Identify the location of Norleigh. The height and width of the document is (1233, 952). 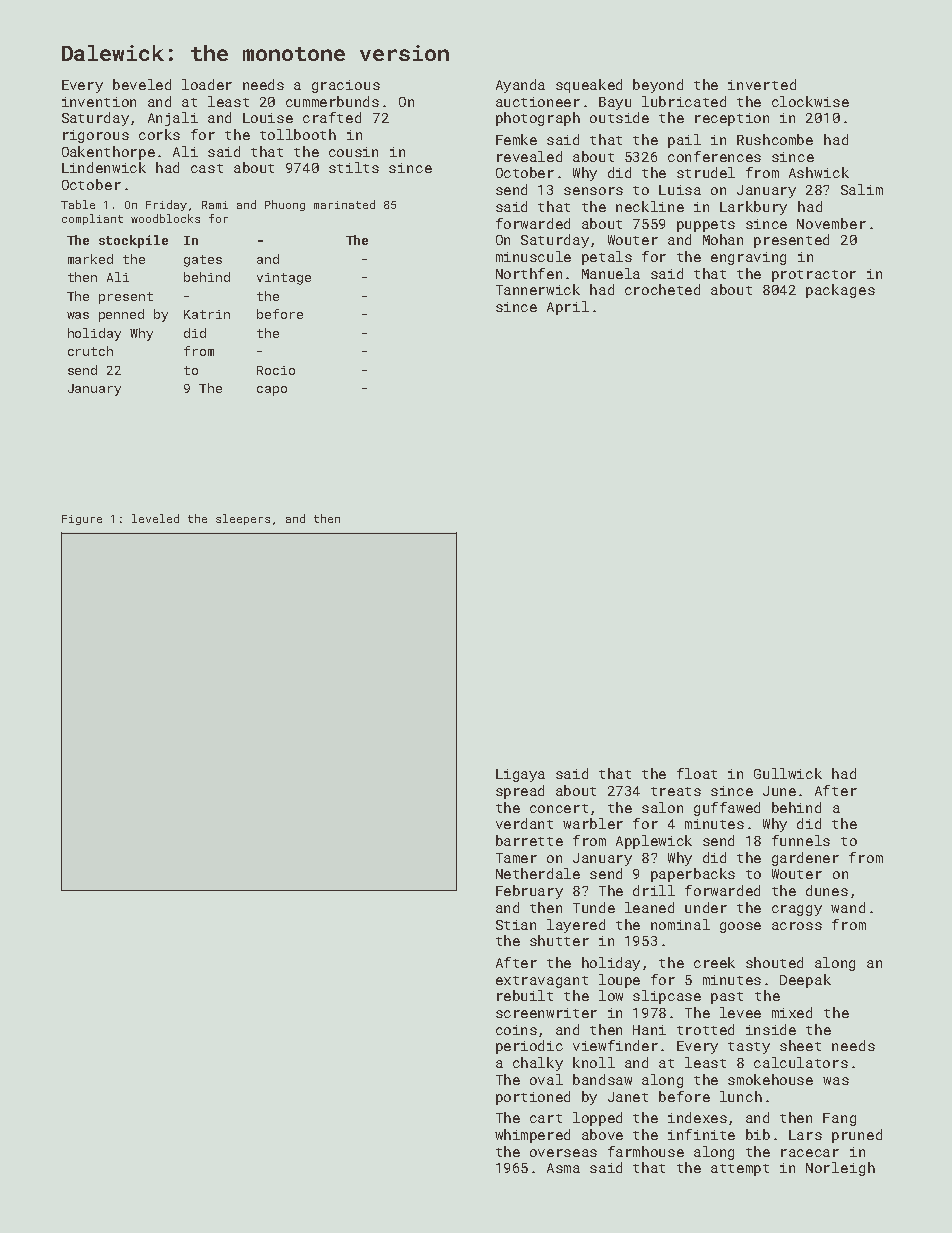
(840, 1169).
